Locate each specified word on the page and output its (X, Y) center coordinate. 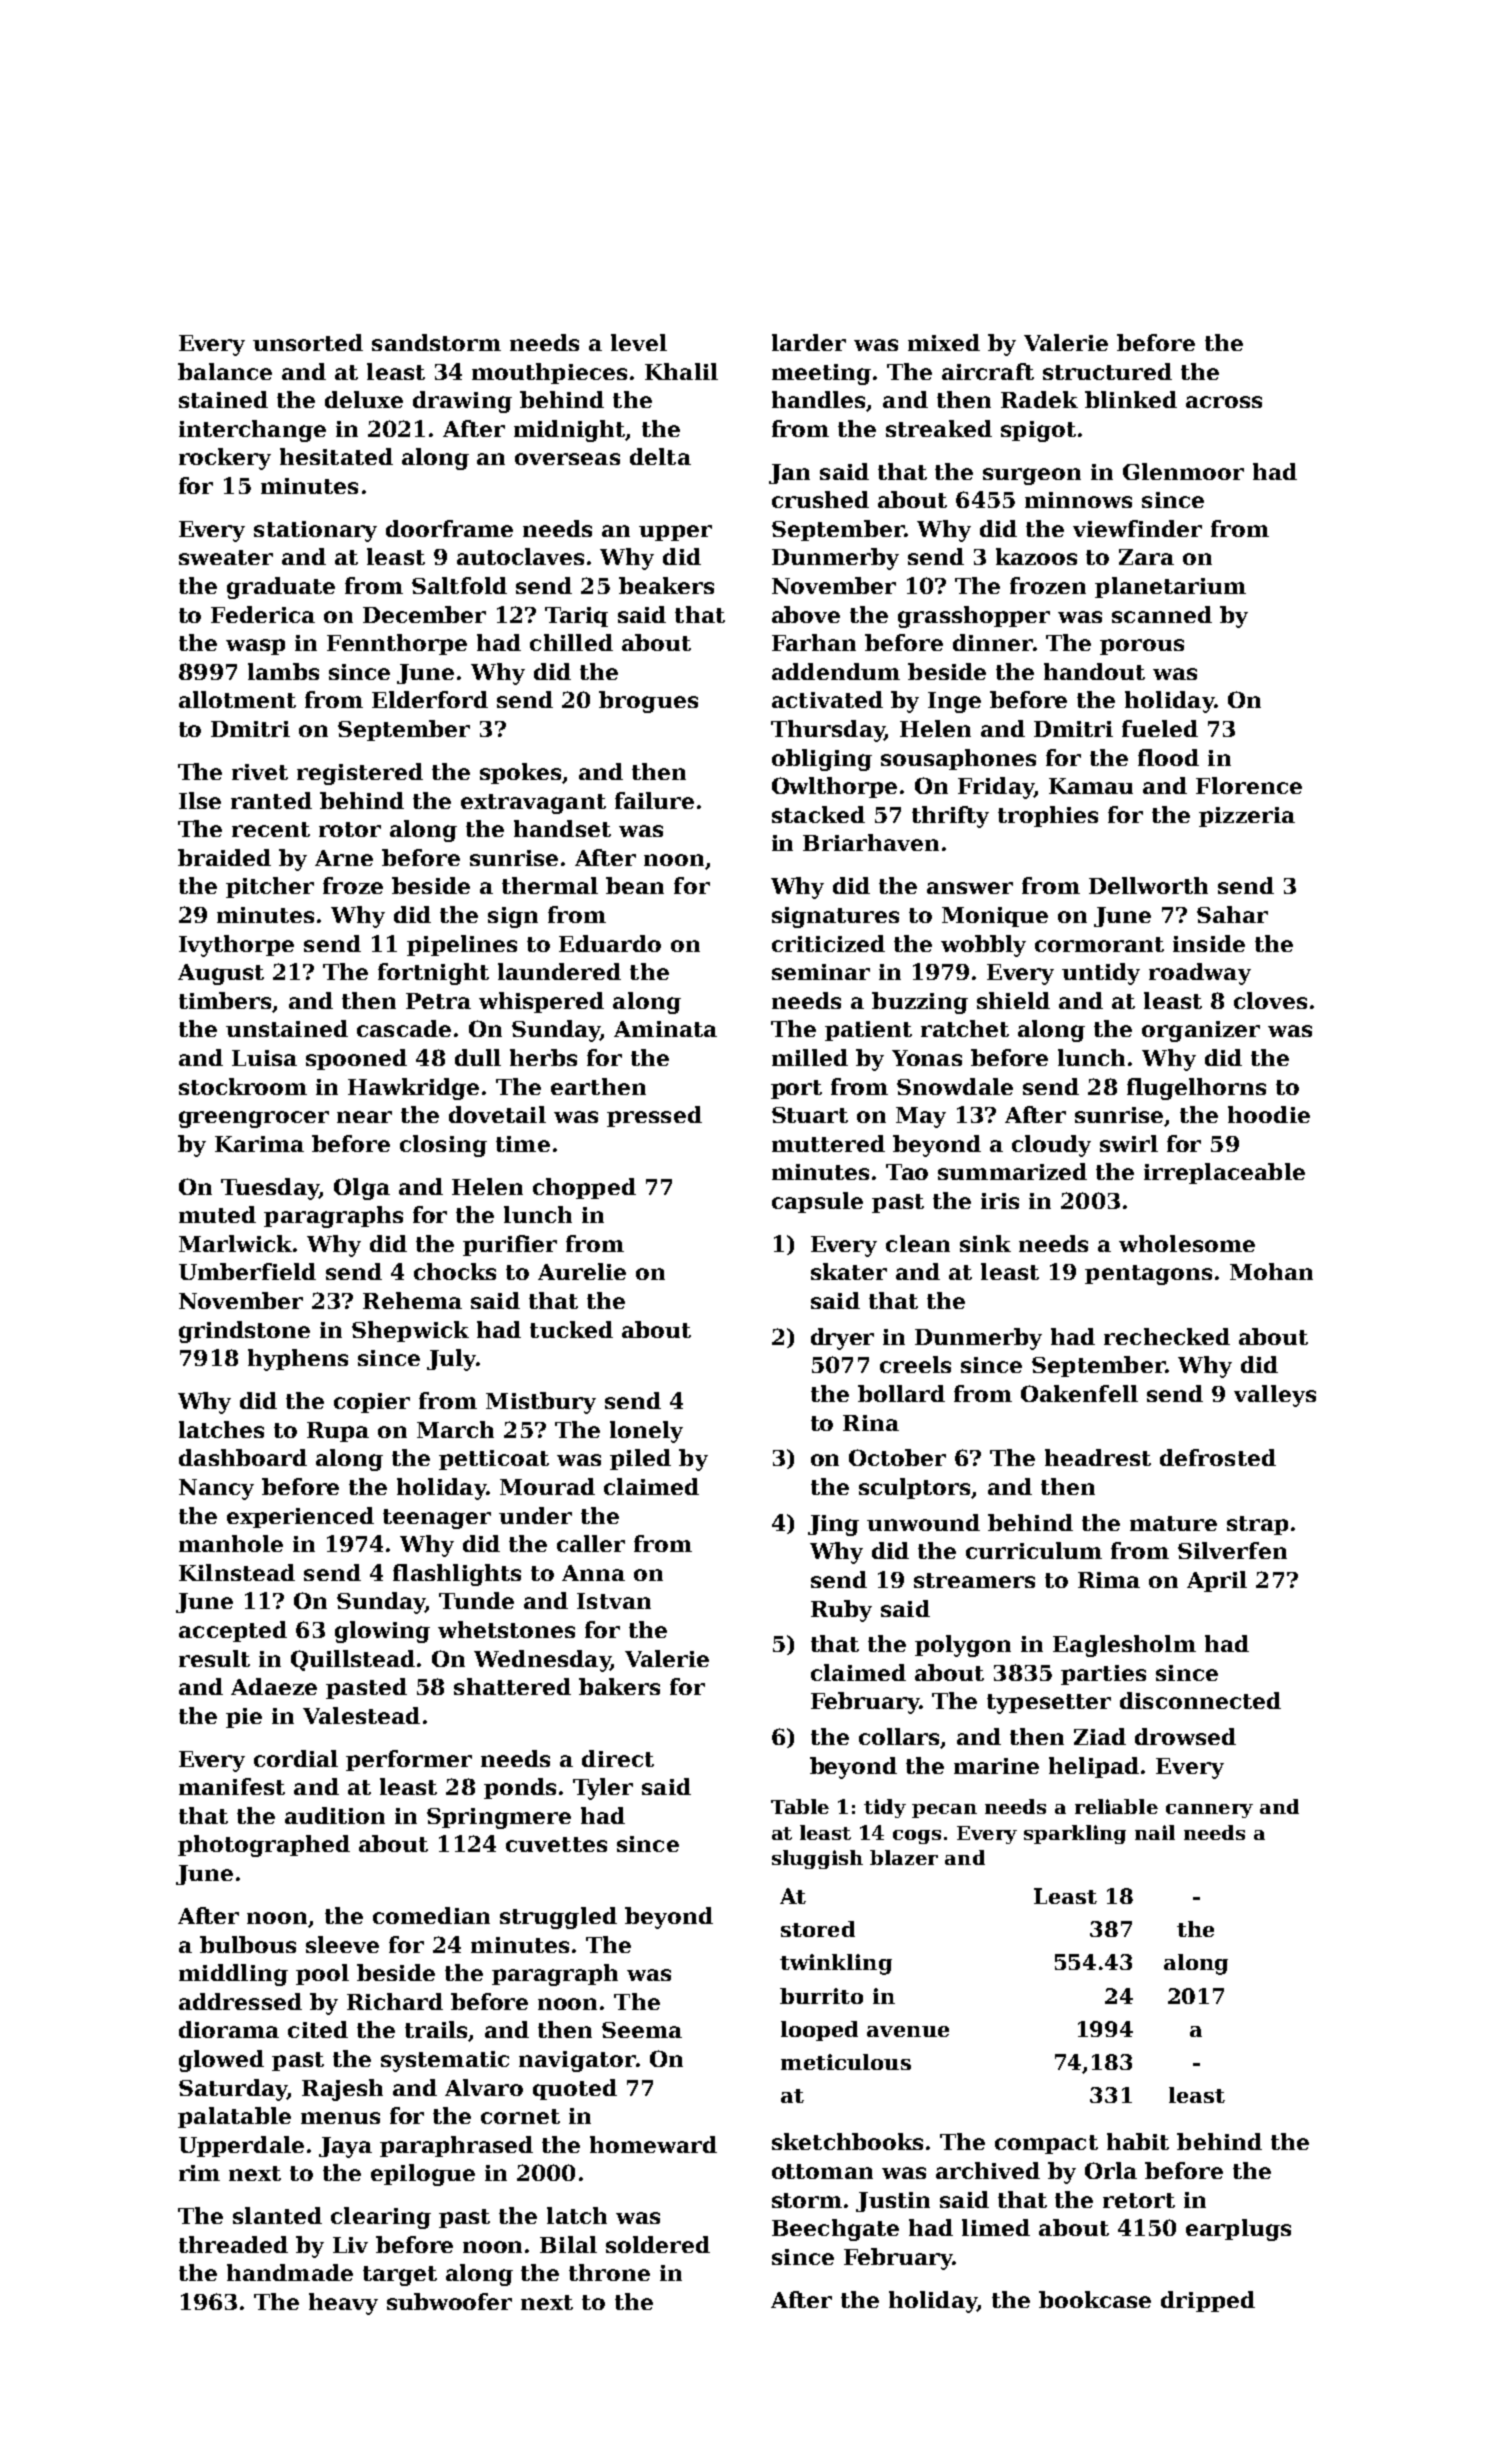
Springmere (499, 1818)
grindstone (244, 1332)
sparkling (1075, 1834)
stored (818, 1929)
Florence (1249, 785)
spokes (520, 773)
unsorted (308, 342)
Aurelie (582, 1271)
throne (609, 2272)
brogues (648, 702)
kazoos (1036, 556)
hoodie (1269, 1114)
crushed (820, 499)
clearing (381, 2218)
